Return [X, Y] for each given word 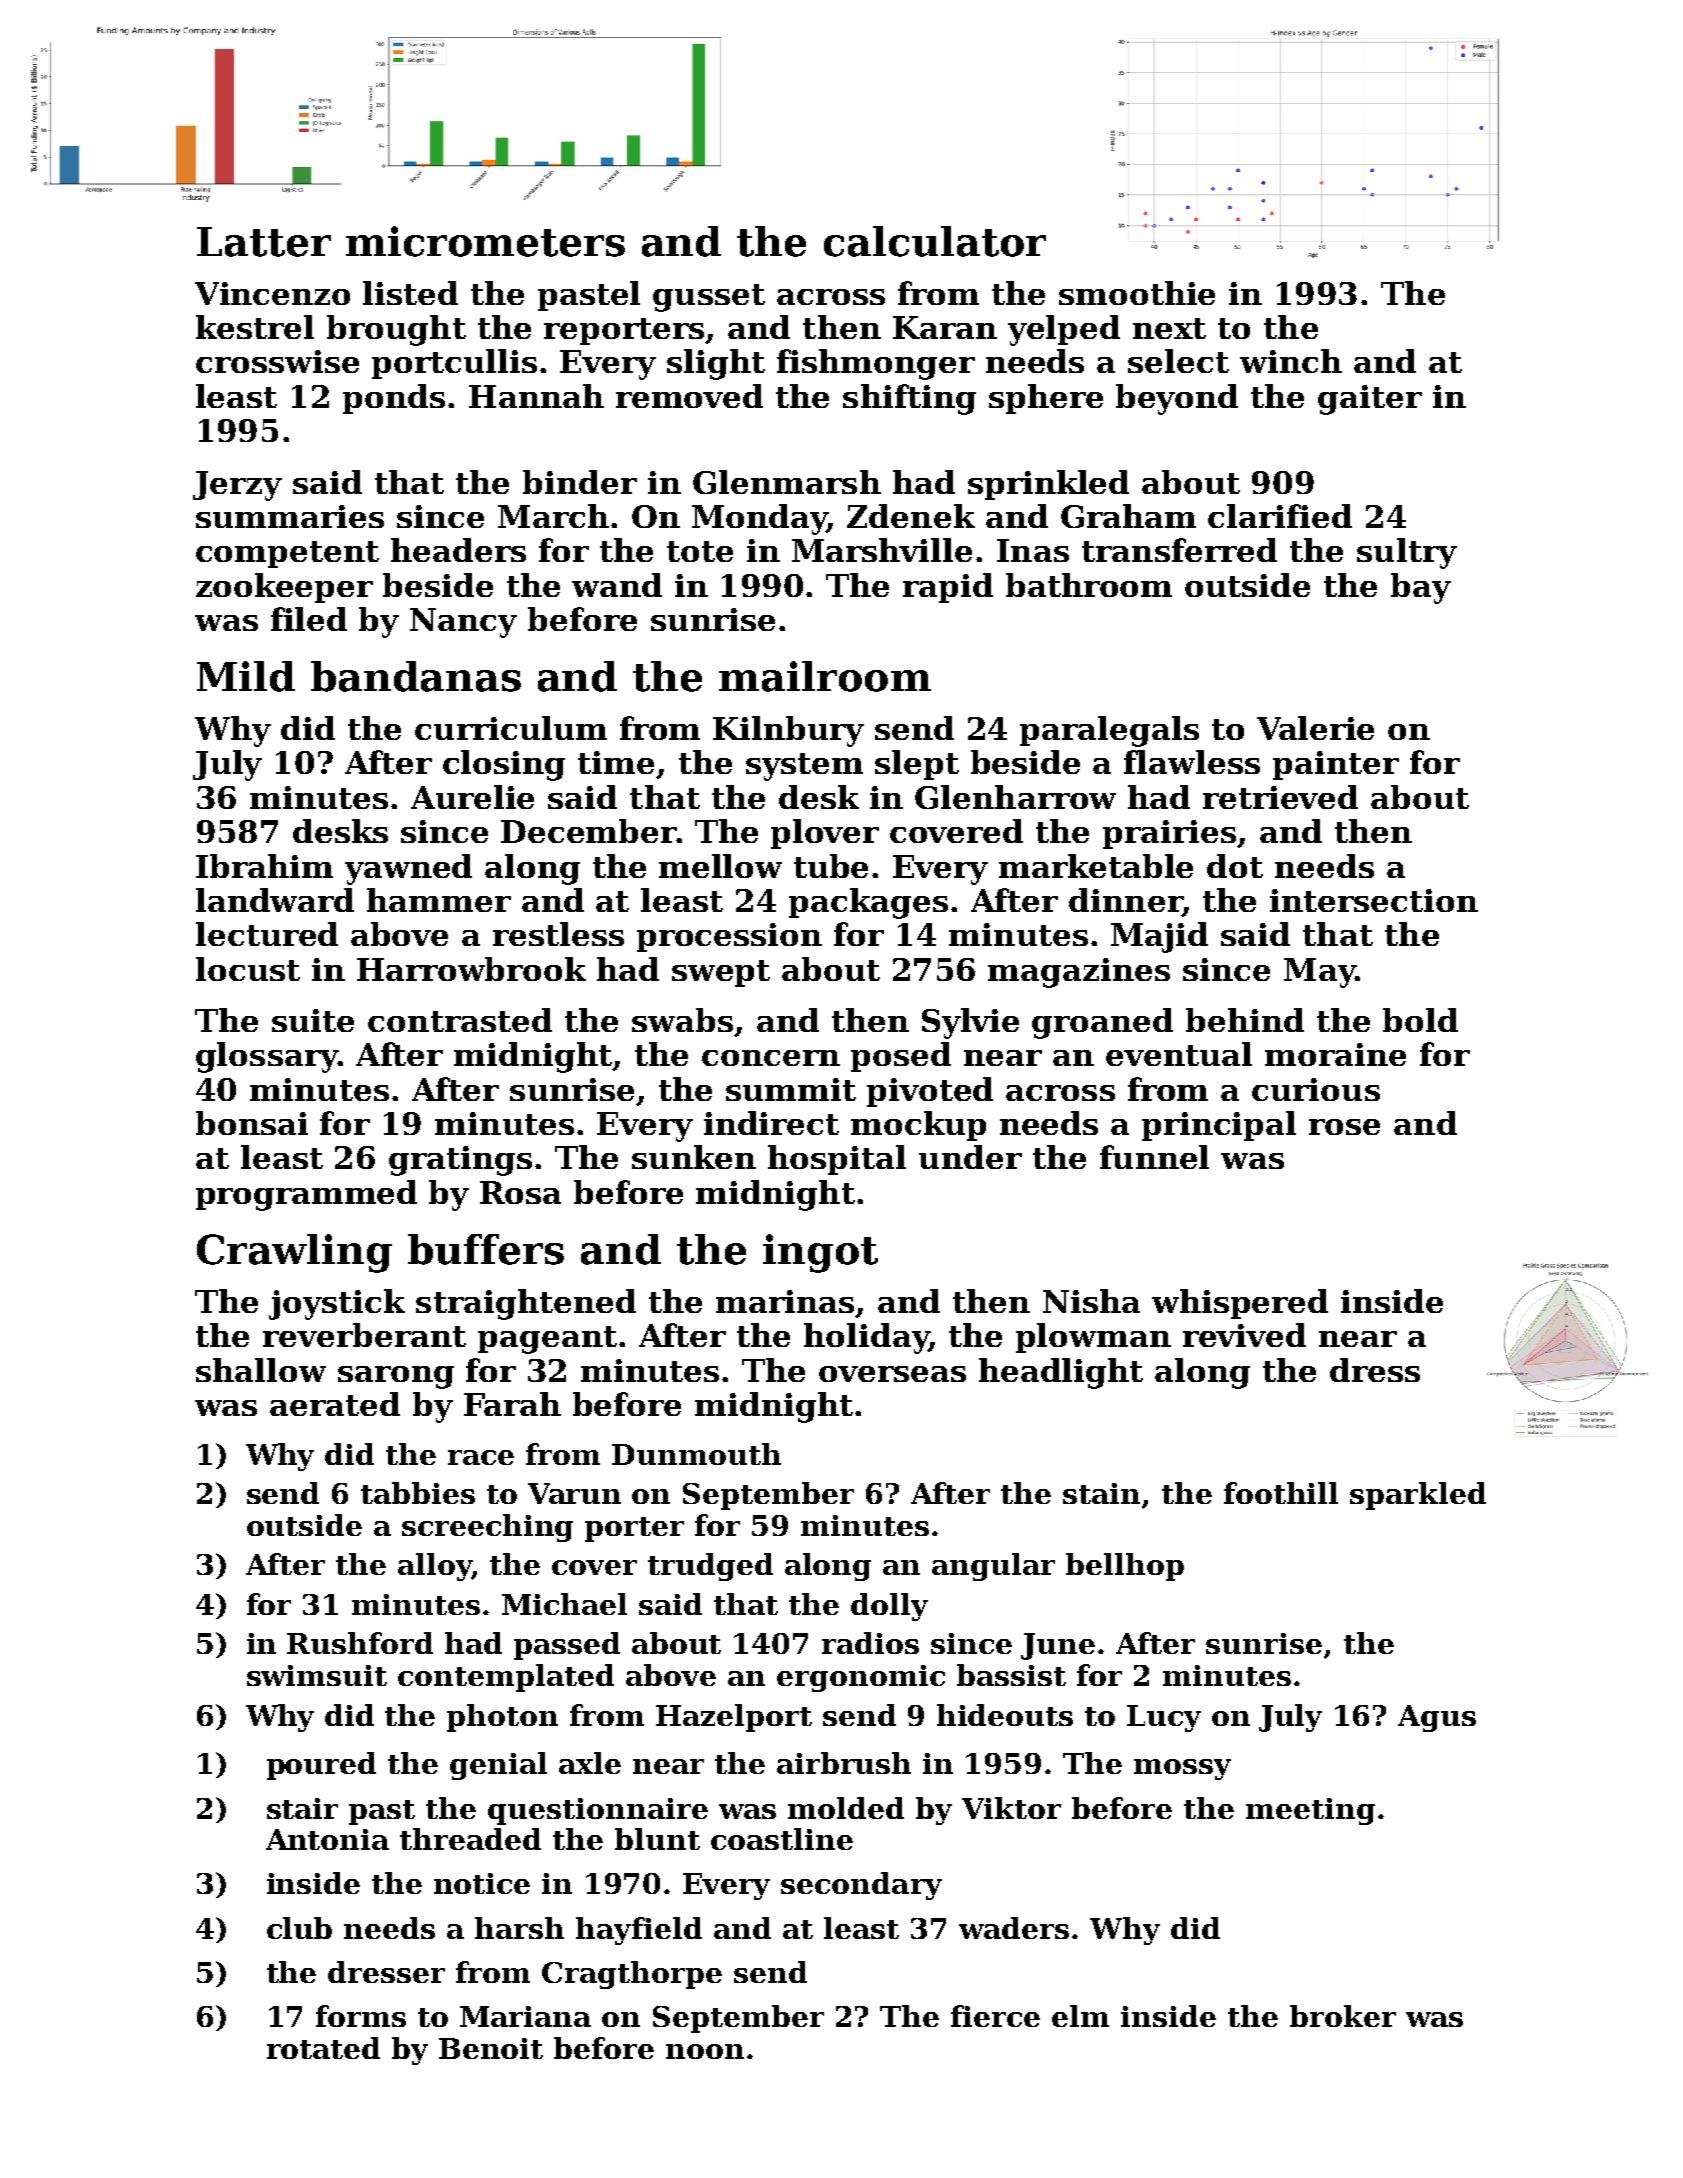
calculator [935, 241]
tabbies [418, 1493]
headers [458, 550]
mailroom [825, 676]
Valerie [1315, 728]
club [299, 1928]
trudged [710, 1567]
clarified [1280, 516]
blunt [657, 1839]
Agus [1437, 1718]
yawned [408, 869]
